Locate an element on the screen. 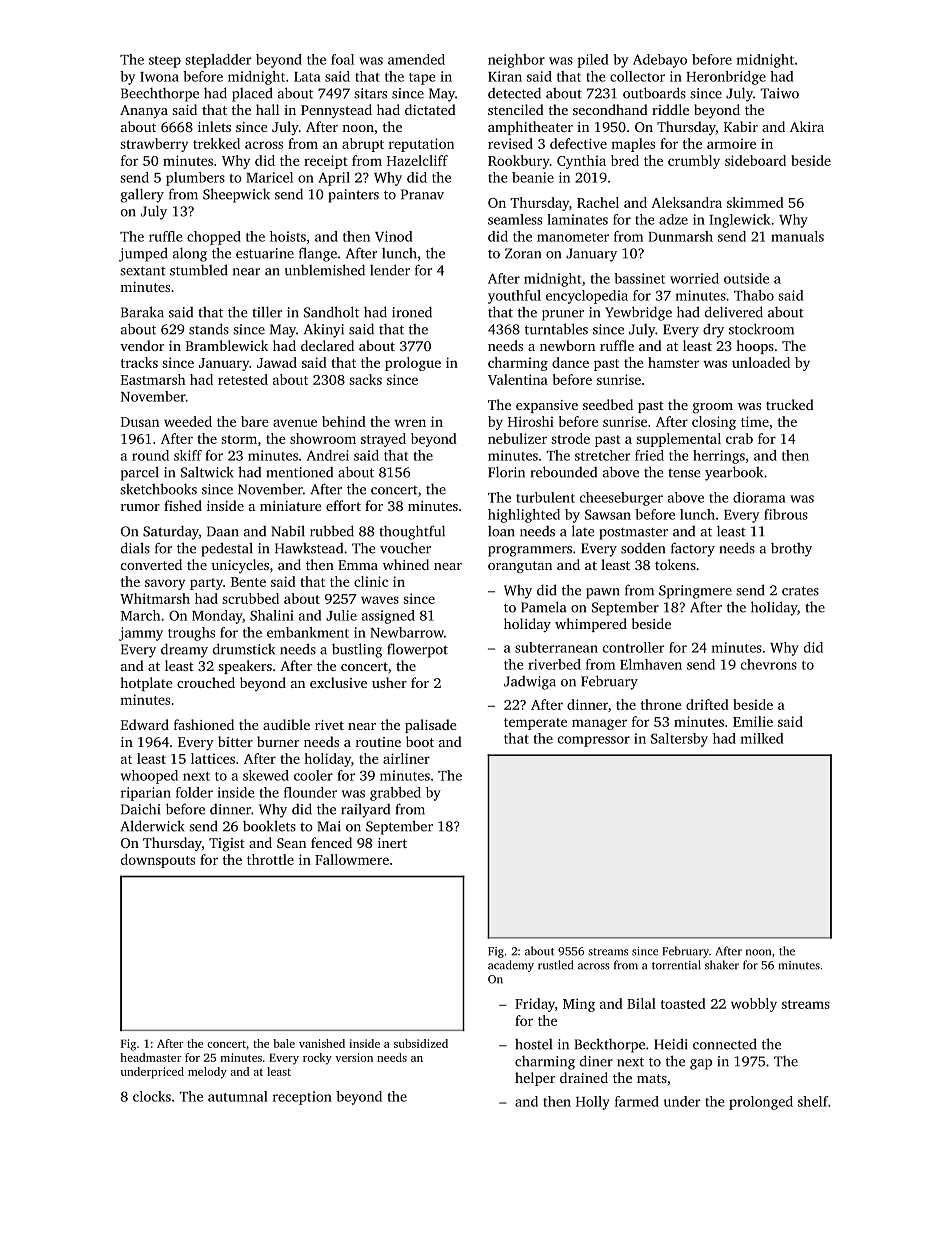  Florin is located at coordinates (506, 472).
